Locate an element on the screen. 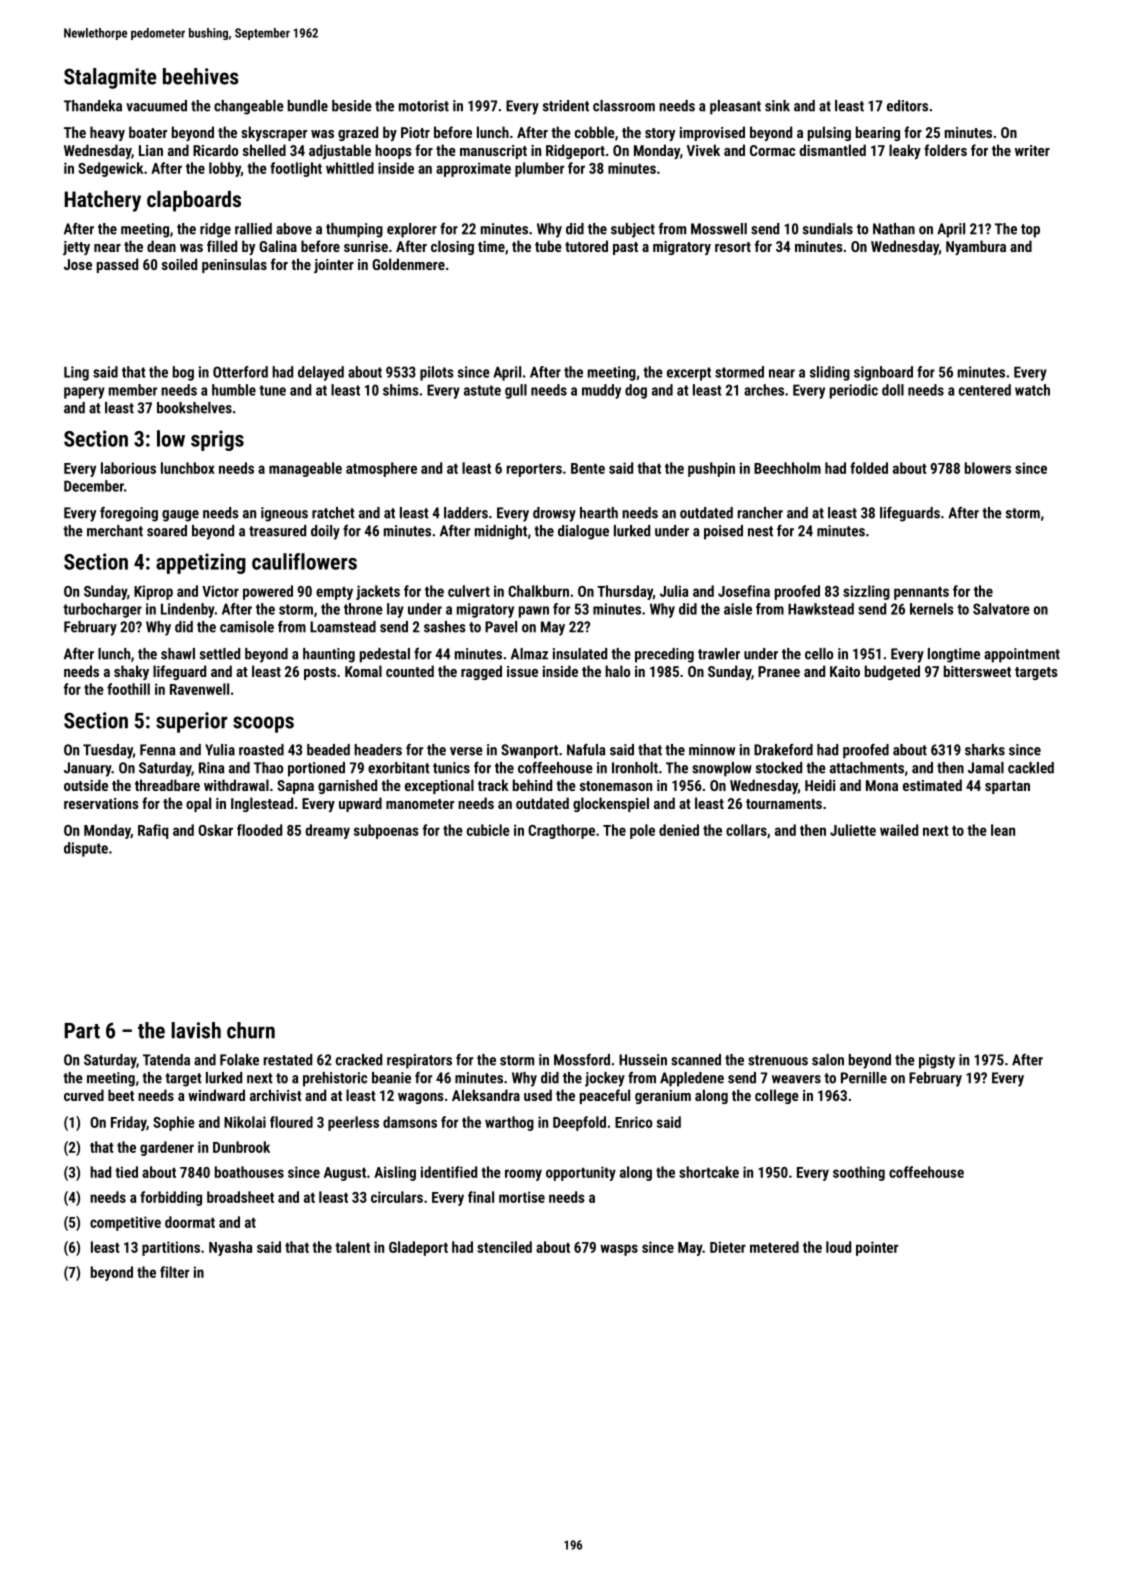  beehives is located at coordinates (201, 76).
